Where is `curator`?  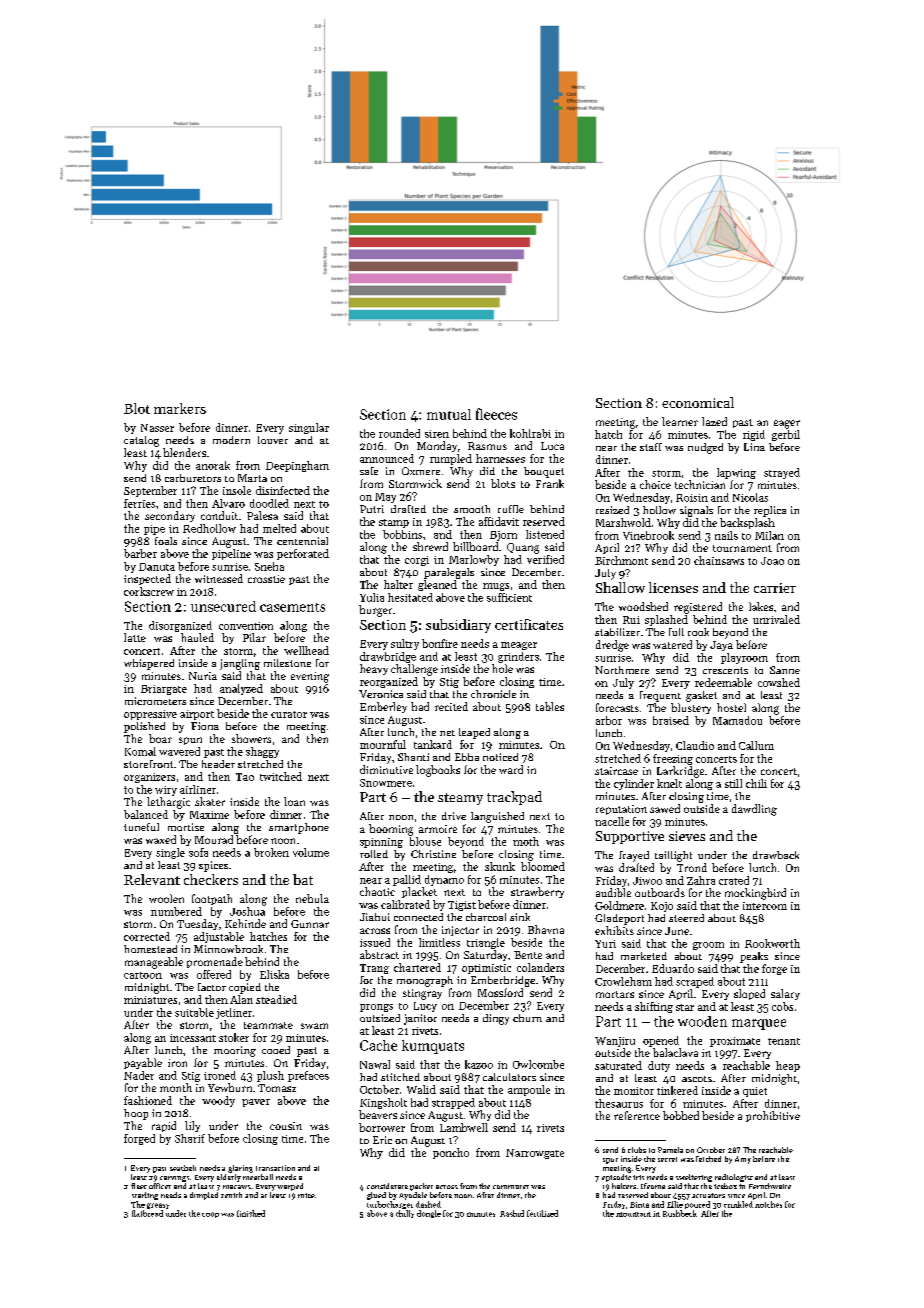 curator is located at coordinates (289, 714).
